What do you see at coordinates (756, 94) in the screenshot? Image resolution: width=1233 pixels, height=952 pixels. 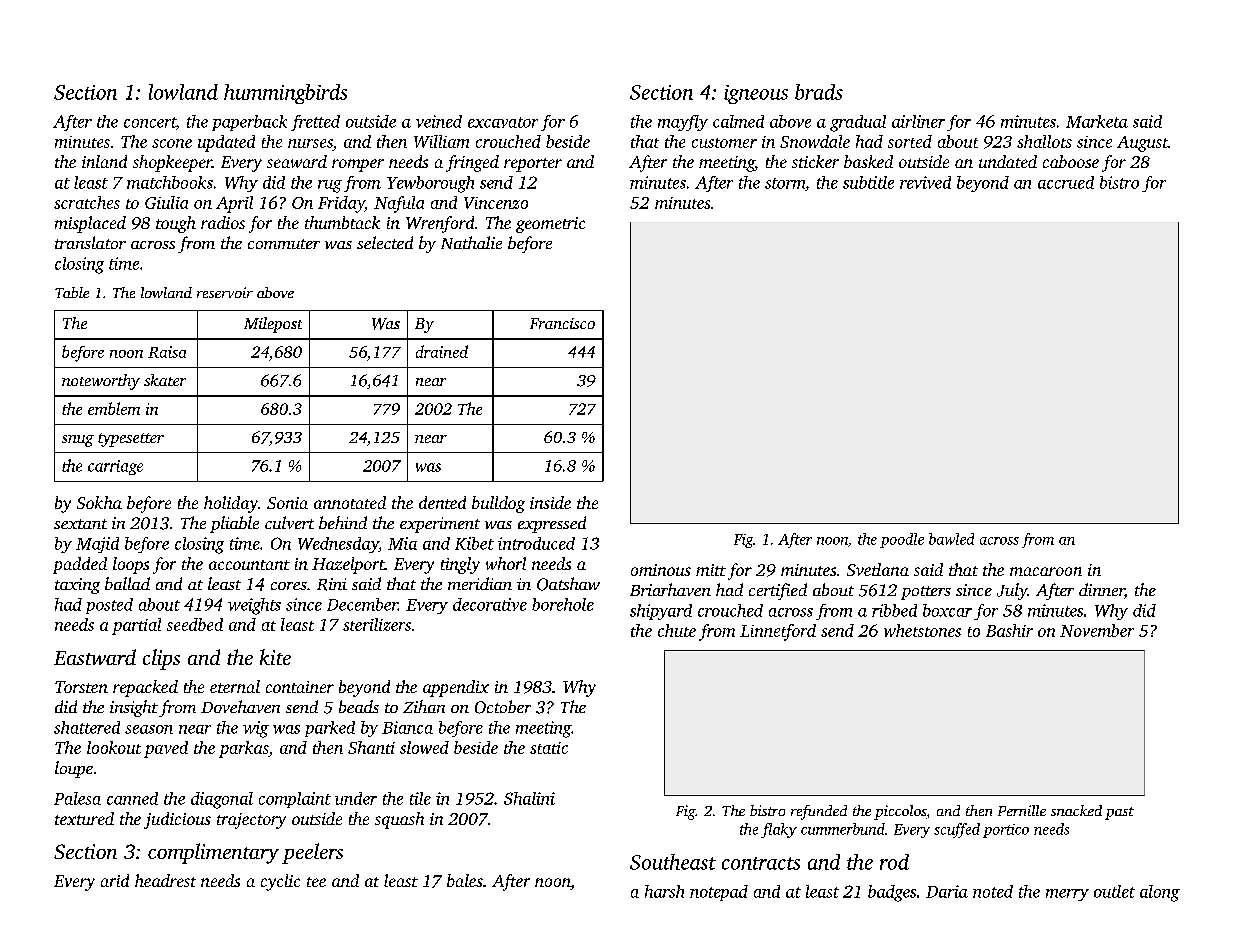 I see `igneous` at bounding box center [756, 94].
